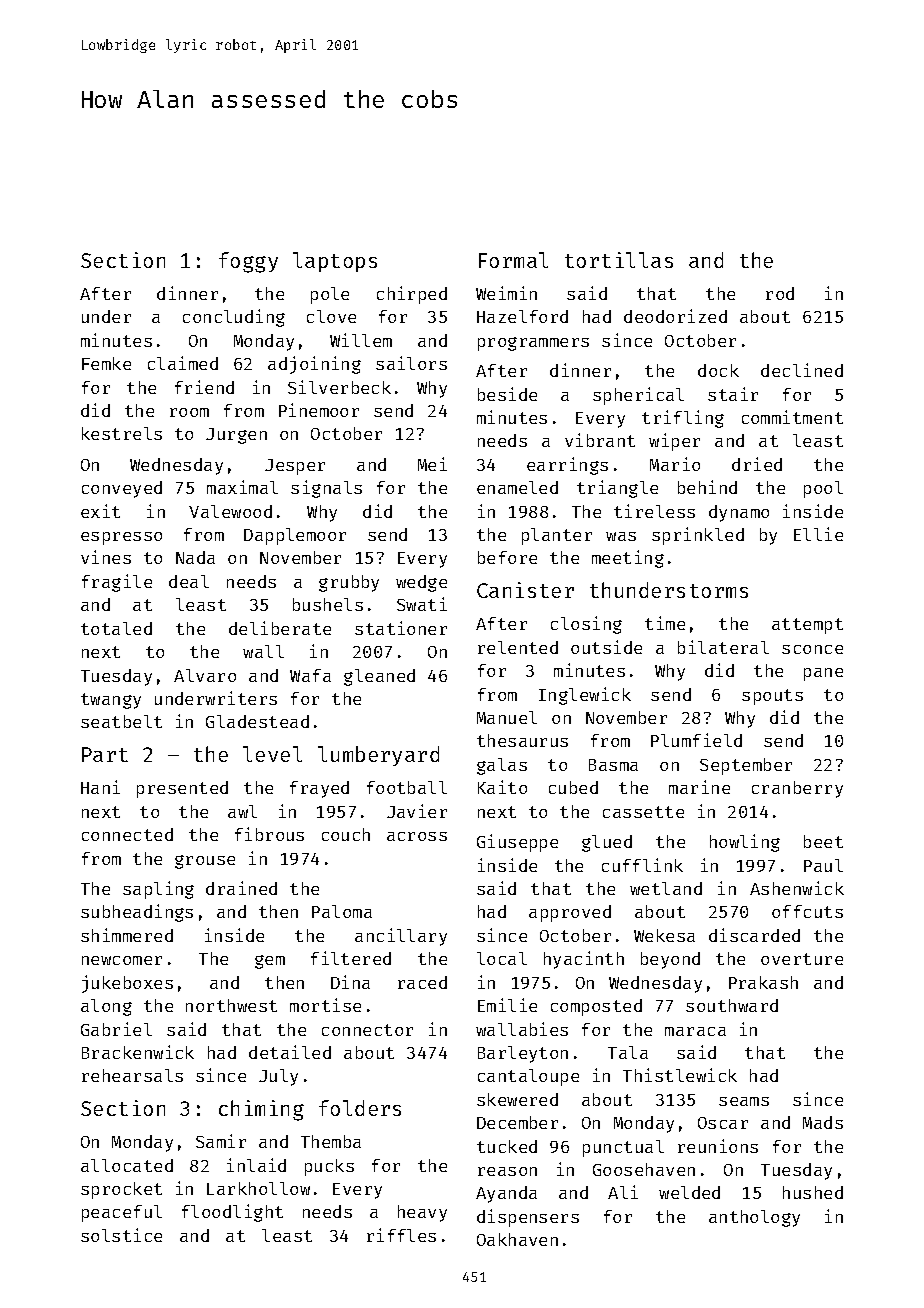 This page has height=1308, width=924. What do you see at coordinates (232, 1213) in the page?
I see `floodlight` at bounding box center [232, 1213].
